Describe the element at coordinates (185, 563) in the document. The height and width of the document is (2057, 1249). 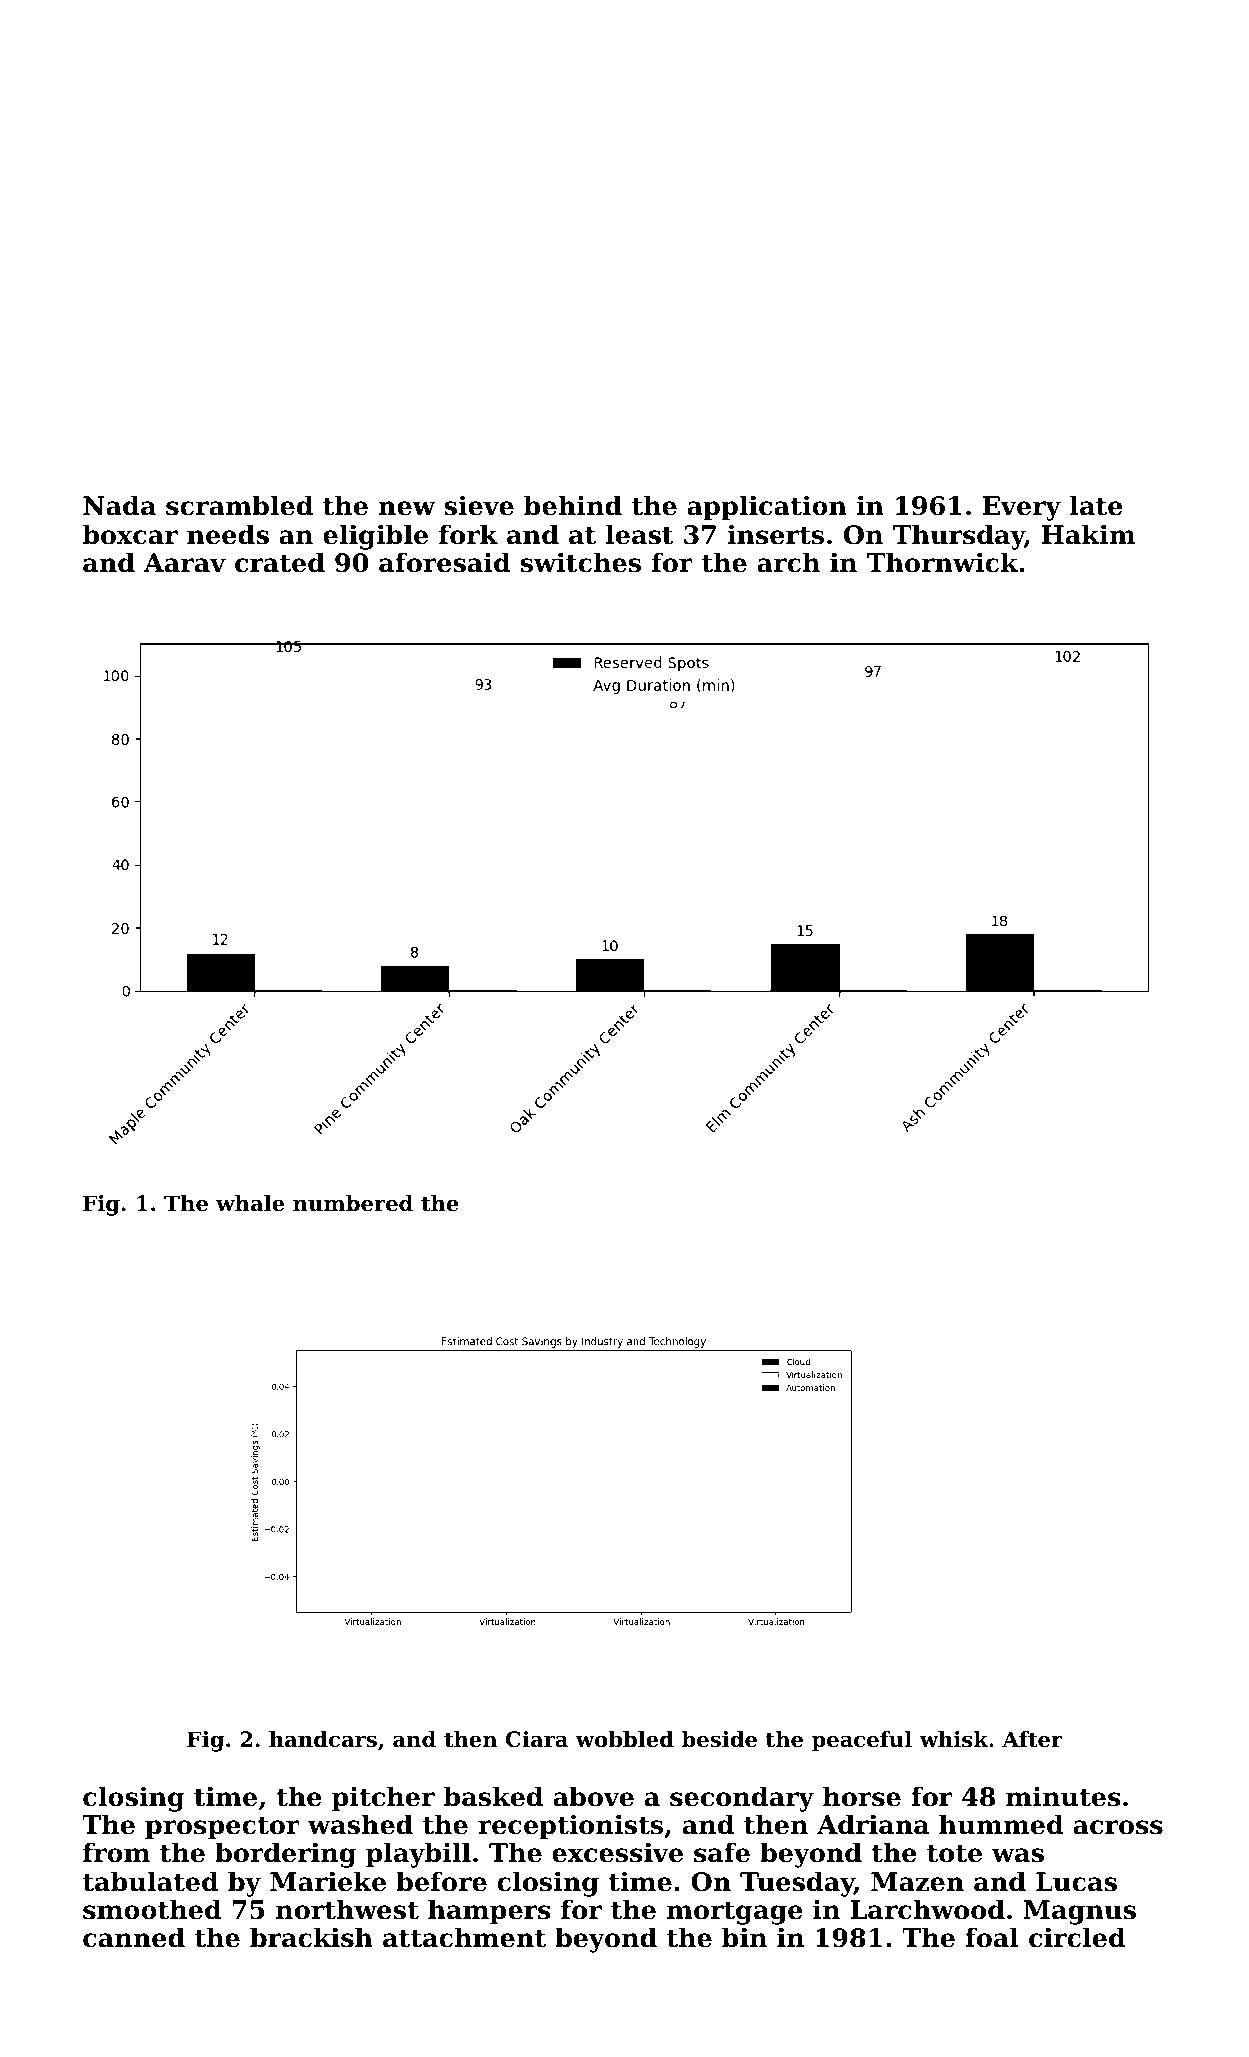
I see `Aarav` at that location.
